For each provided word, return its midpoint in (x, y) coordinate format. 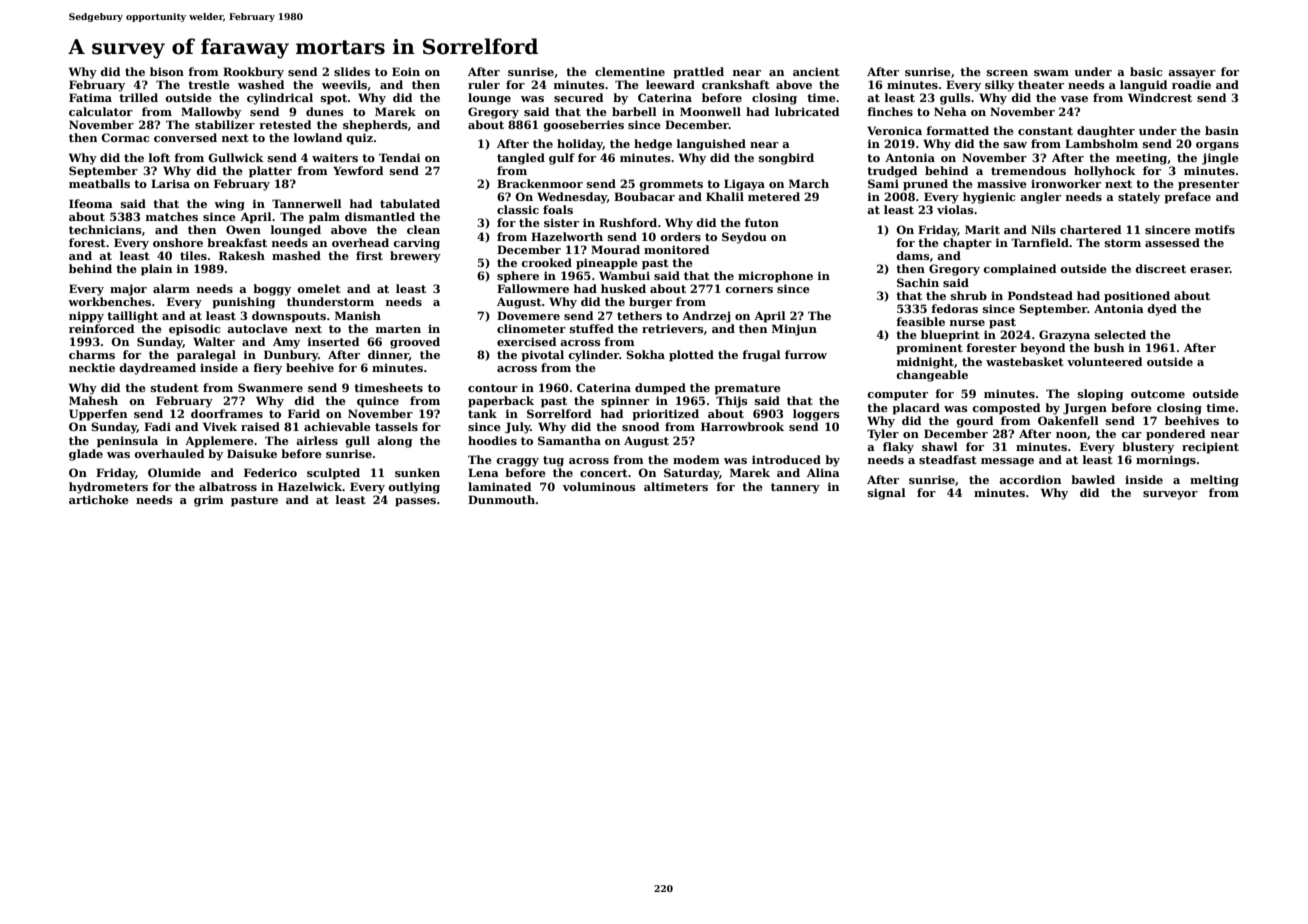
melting (1214, 481)
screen (1007, 73)
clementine (630, 71)
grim (209, 501)
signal (887, 494)
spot (334, 99)
